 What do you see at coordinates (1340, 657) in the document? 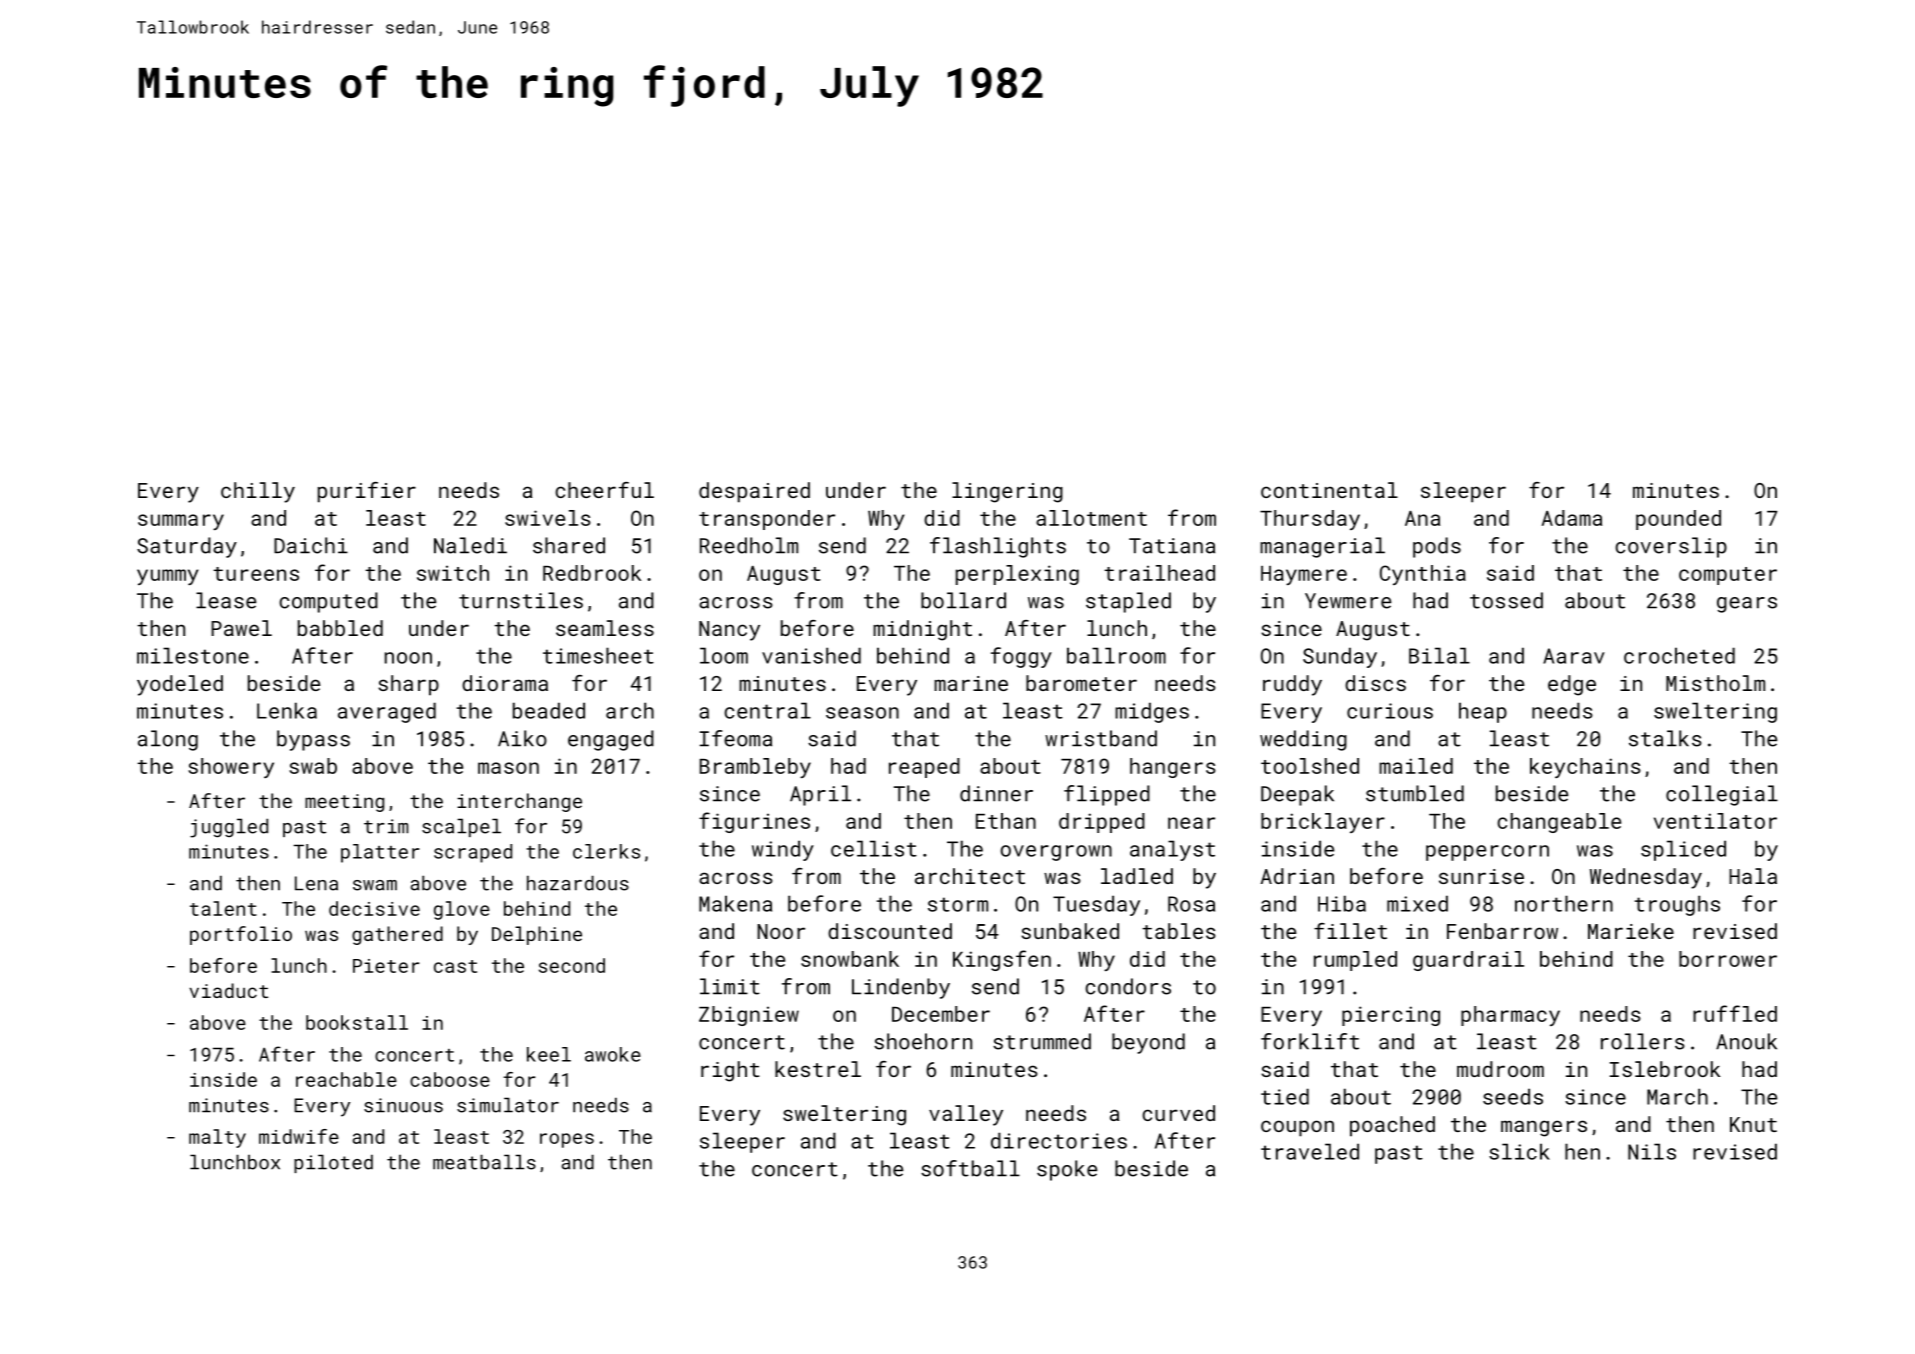
I see `Sunday` at bounding box center [1340, 657].
